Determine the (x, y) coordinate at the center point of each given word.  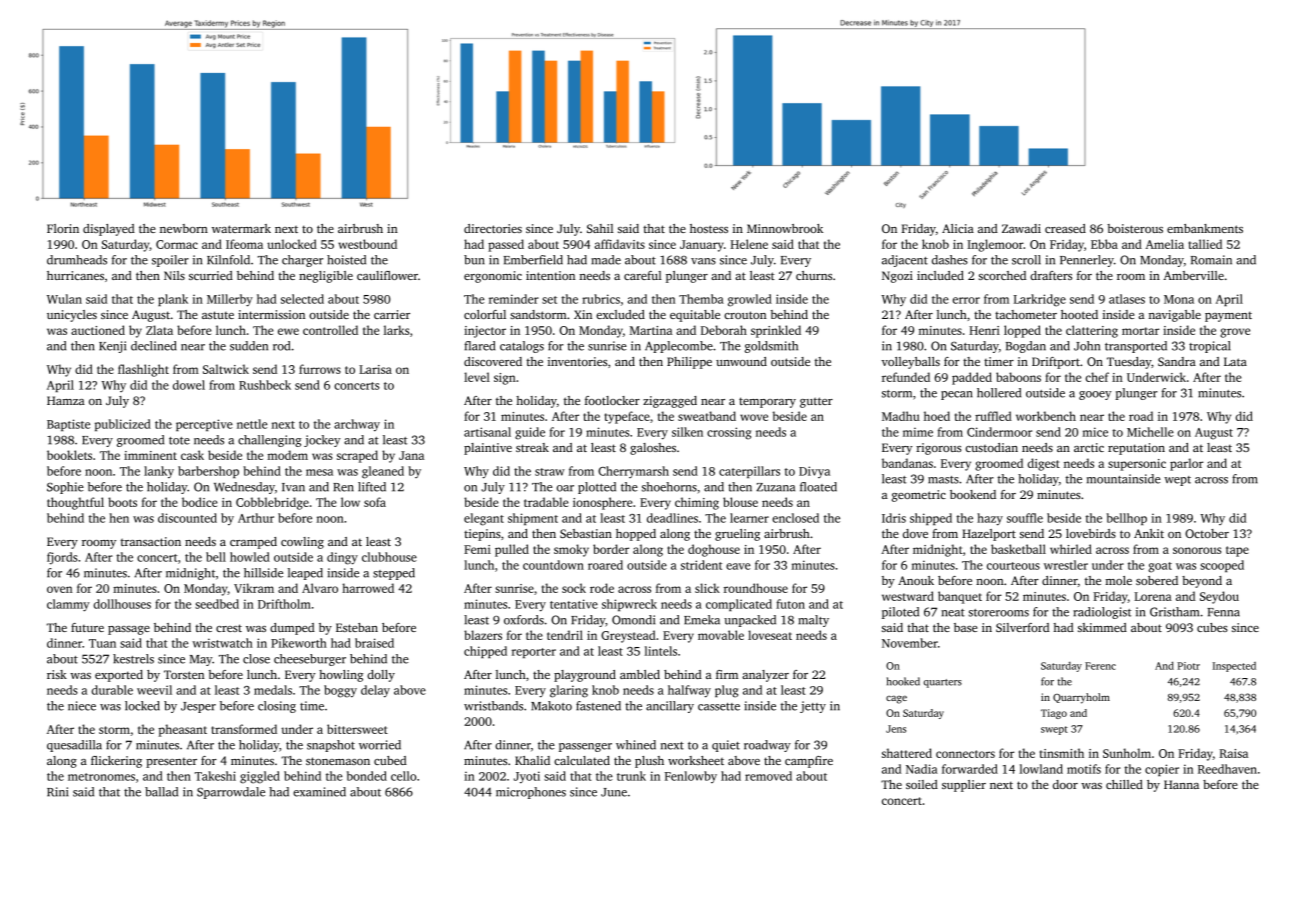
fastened (598, 706)
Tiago (1054, 714)
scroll (1026, 260)
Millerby (230, 300)
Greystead (628, 636)
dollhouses (122, 604)
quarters (943, 683)
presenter (171, 763)
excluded (620, 314)
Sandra (1177, 361)
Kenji (112, 347)
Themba (701, 299)
